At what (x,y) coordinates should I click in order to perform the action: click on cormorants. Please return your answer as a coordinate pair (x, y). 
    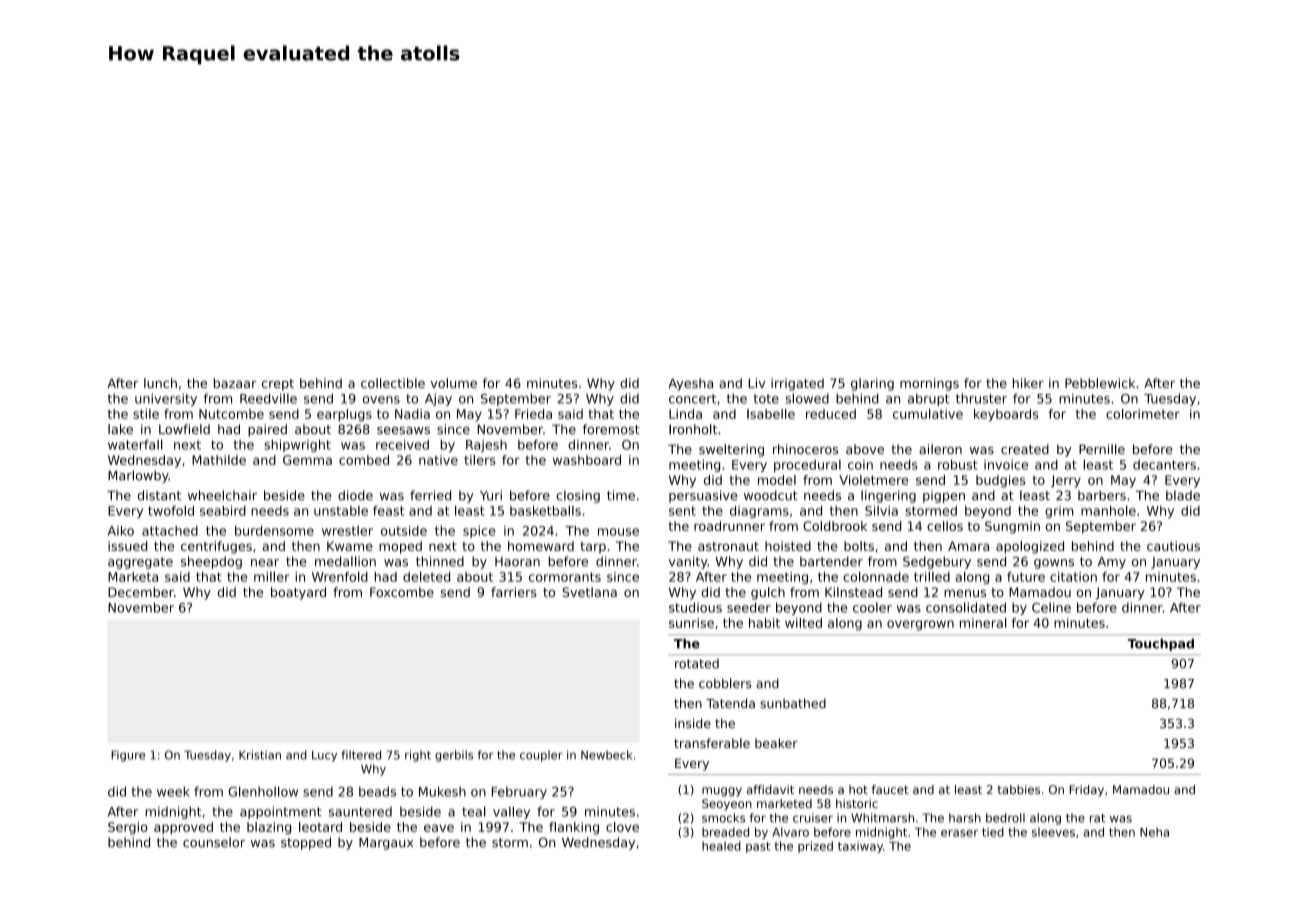
    Looking at the image, I should click on (565, 577).
